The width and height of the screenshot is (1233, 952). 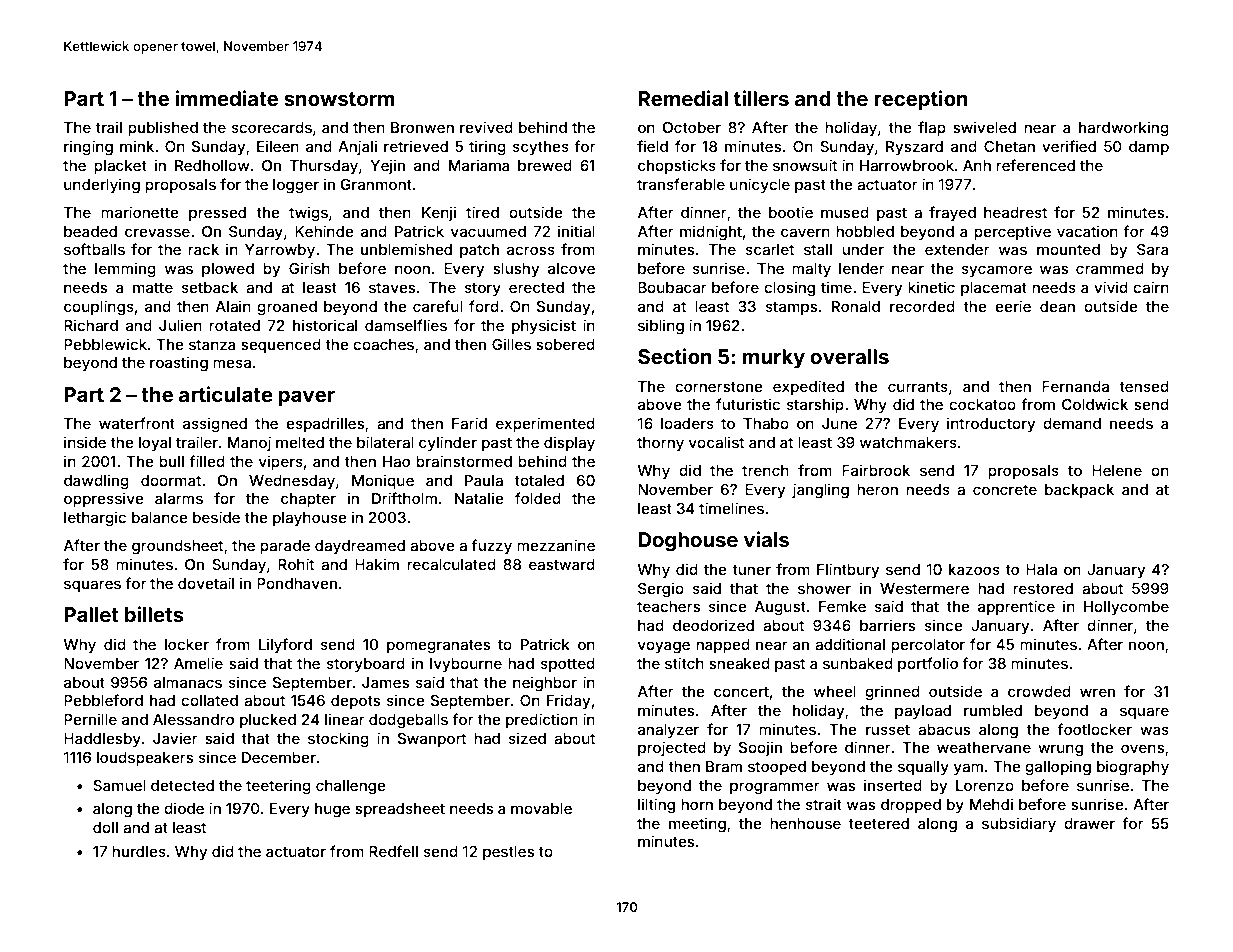 I want to click on cornerstone, so click(x=719, y=387).
